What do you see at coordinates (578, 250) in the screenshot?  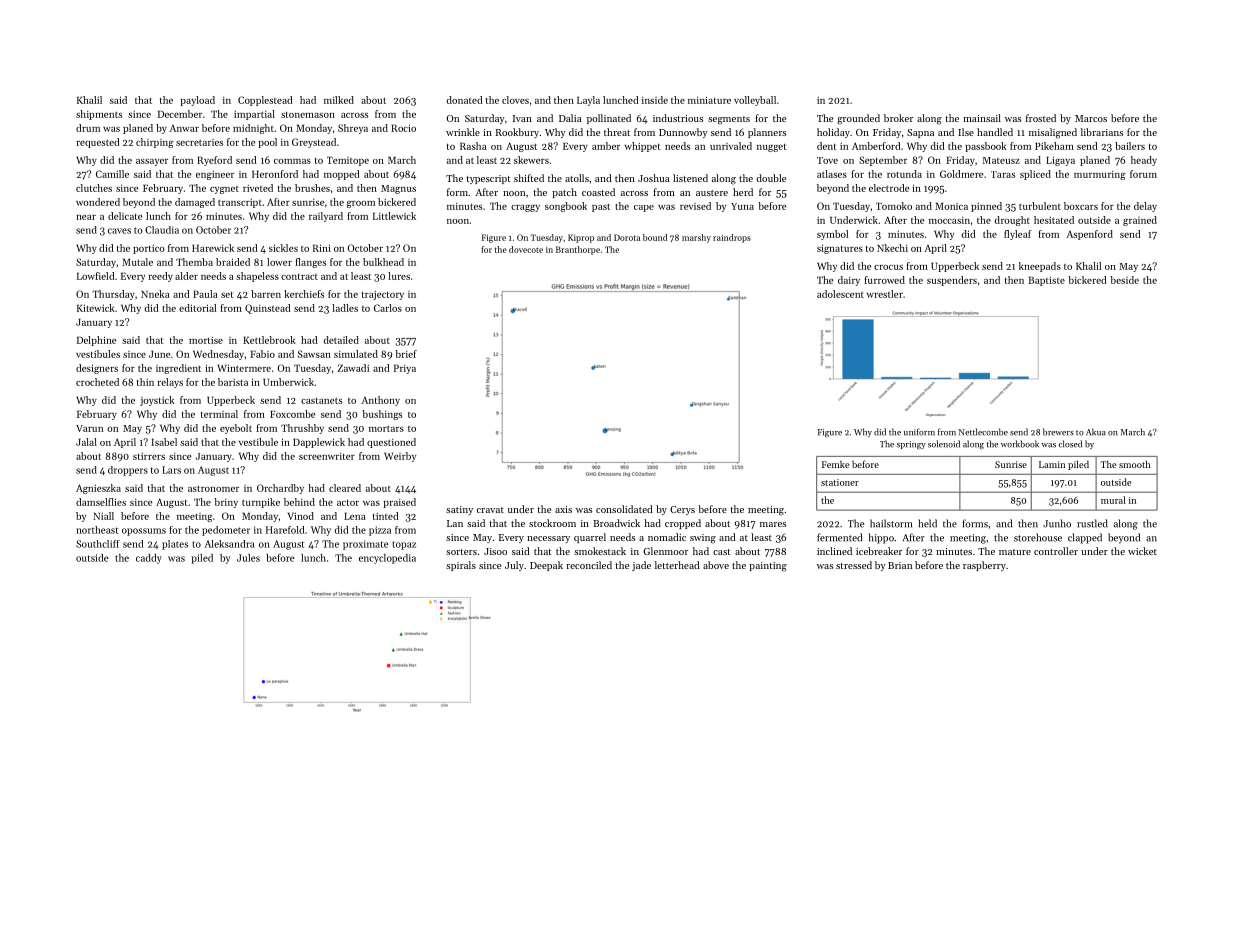 I see `Branthorpe` at bounding box center [578, 250].
